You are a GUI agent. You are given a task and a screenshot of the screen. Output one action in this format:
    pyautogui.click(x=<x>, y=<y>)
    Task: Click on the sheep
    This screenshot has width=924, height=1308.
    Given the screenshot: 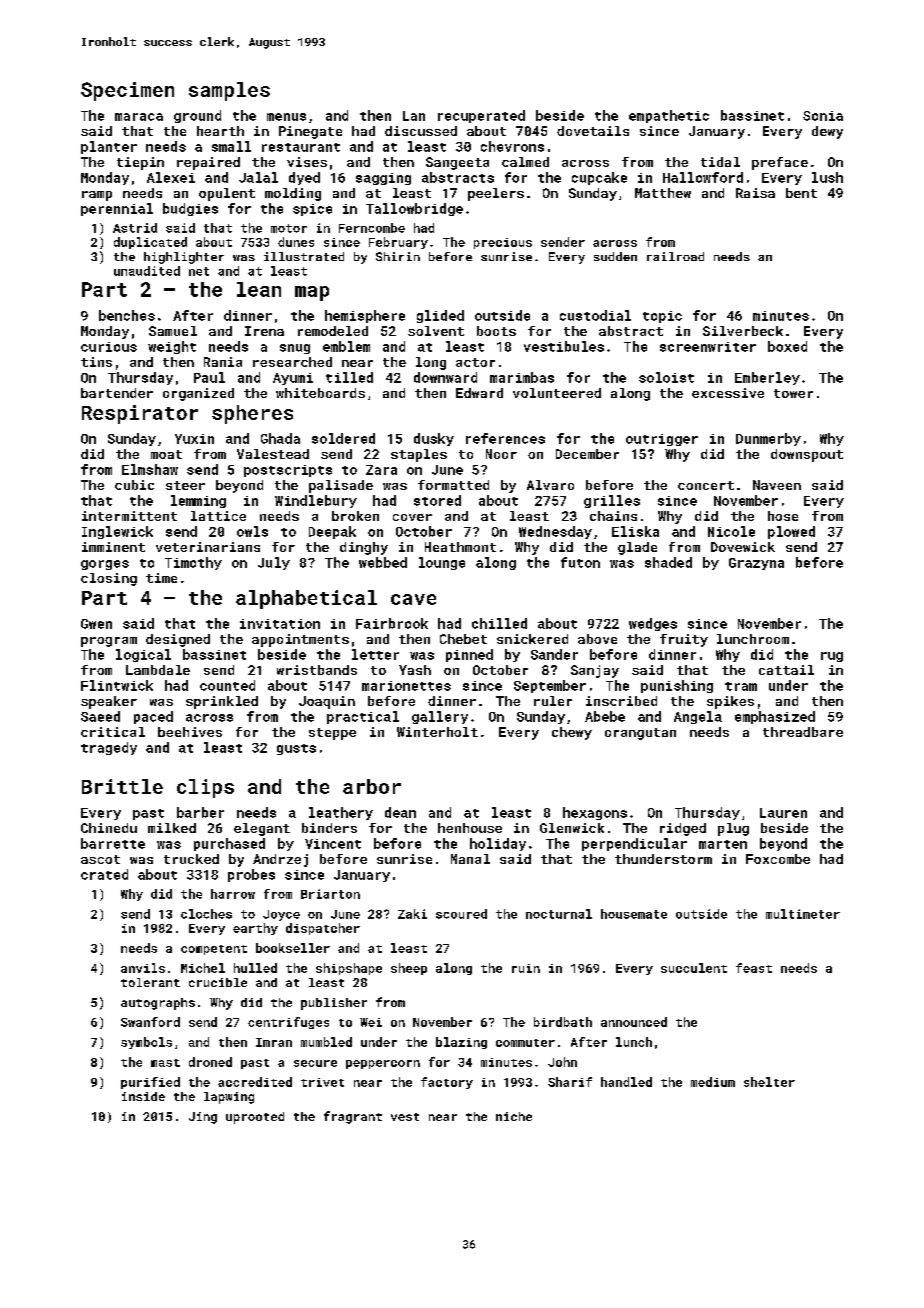 What is the action you would take?
    pyautogui.click(x=409, y=969)
